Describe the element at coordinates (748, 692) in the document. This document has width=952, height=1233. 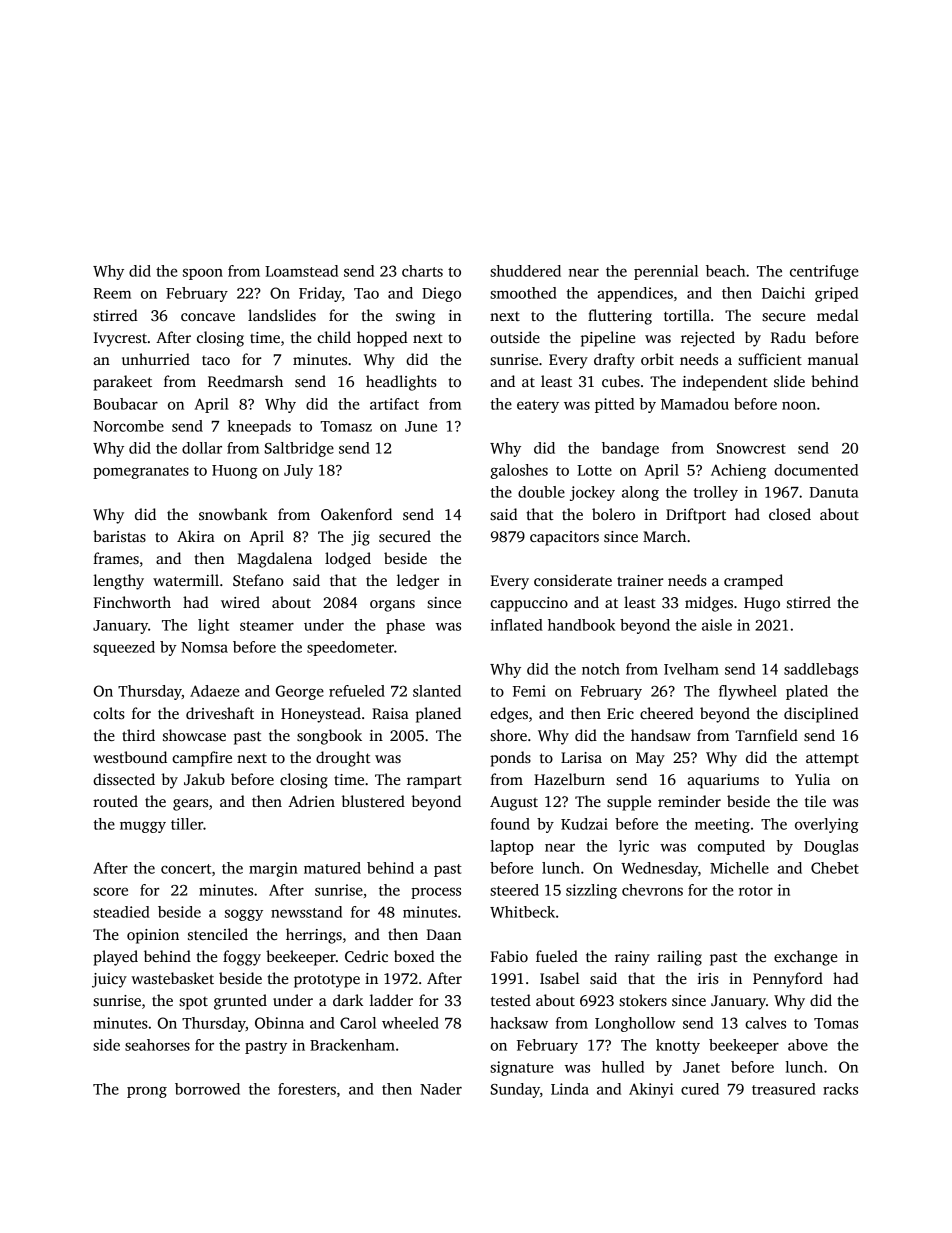
I see `flywheel` at that location.
